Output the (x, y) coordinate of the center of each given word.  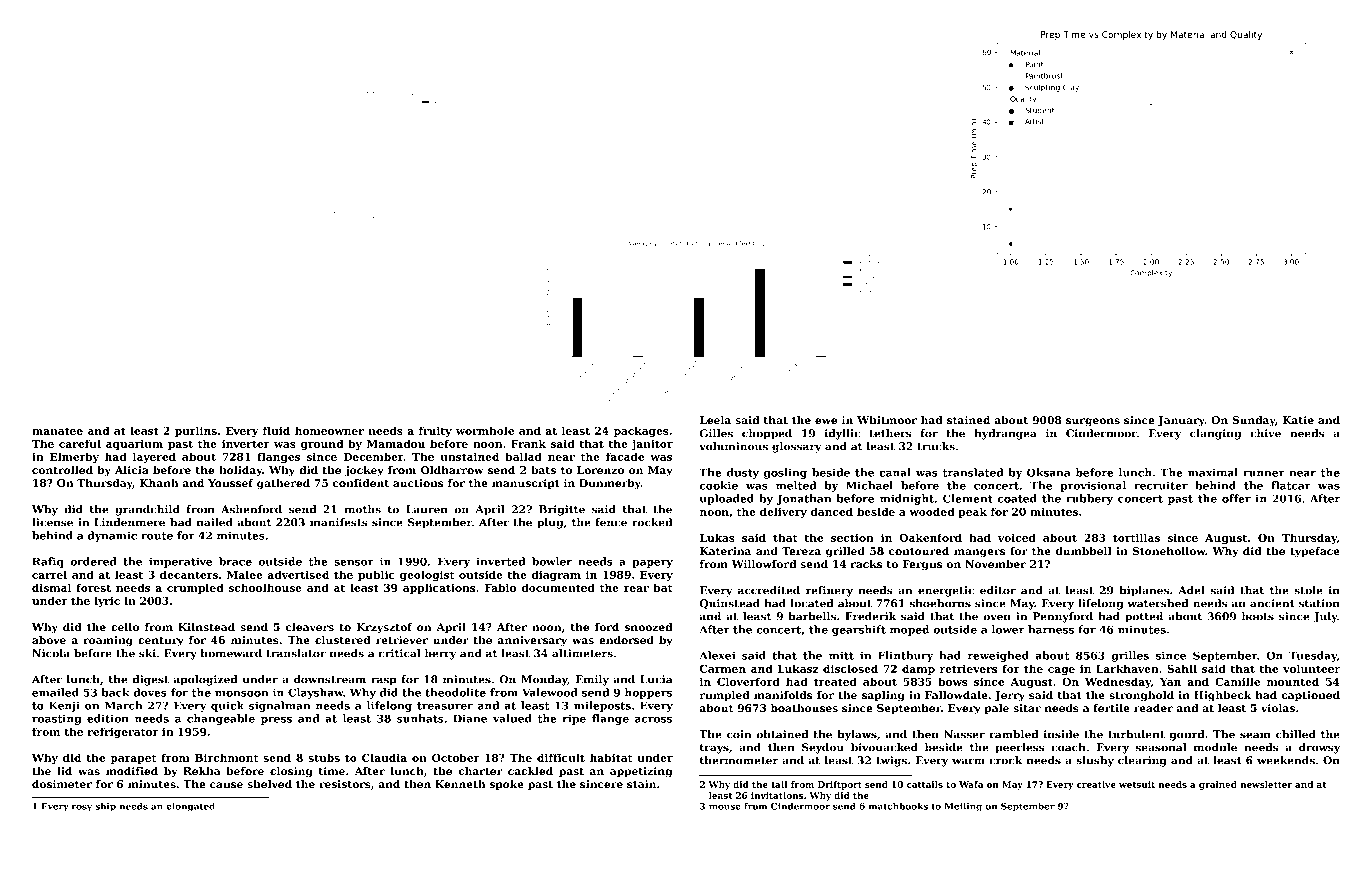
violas (1278, 708)
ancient (1272, 603)
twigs (891, 761)
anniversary (532, 641)
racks (866, 564)
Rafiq (48, 562)
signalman (279, 706)
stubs (324, 757)
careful (80, 443)
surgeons (1093, 422)
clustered (343, 640)
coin (739, 734)
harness (1051, 629)
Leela (715, 420)
